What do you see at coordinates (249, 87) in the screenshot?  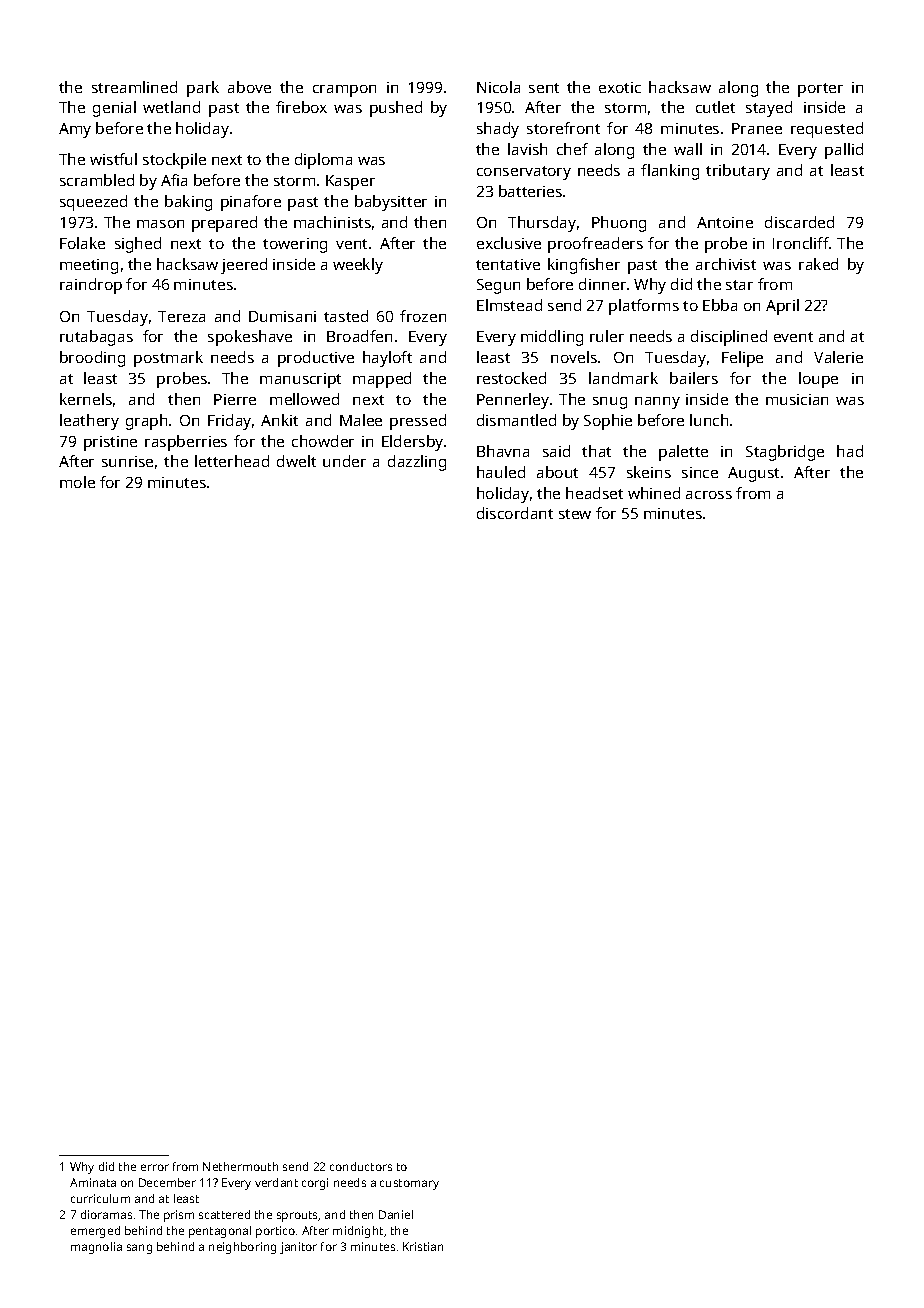 I see `above` at bounding box center [249, 87].
